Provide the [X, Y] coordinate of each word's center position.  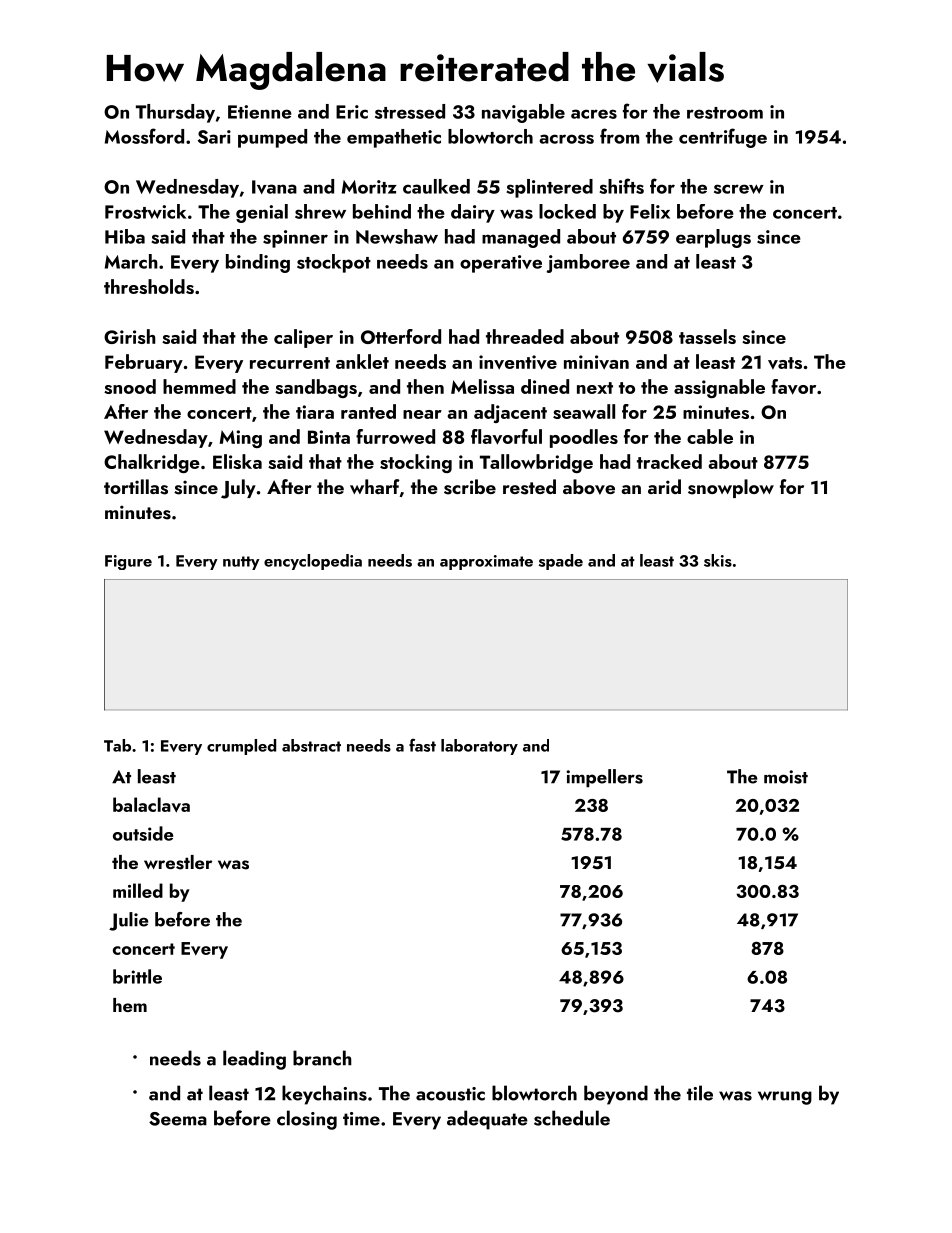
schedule [572, 1118]
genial [262, 213]
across [567, 139]
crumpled [241, 747]
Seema [178, 1119]
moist [786, 777]
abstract [311, 745]
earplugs [713, 238]
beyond [616, 1095]
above [589, 487]
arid [664, 486]
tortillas [136, 487]
